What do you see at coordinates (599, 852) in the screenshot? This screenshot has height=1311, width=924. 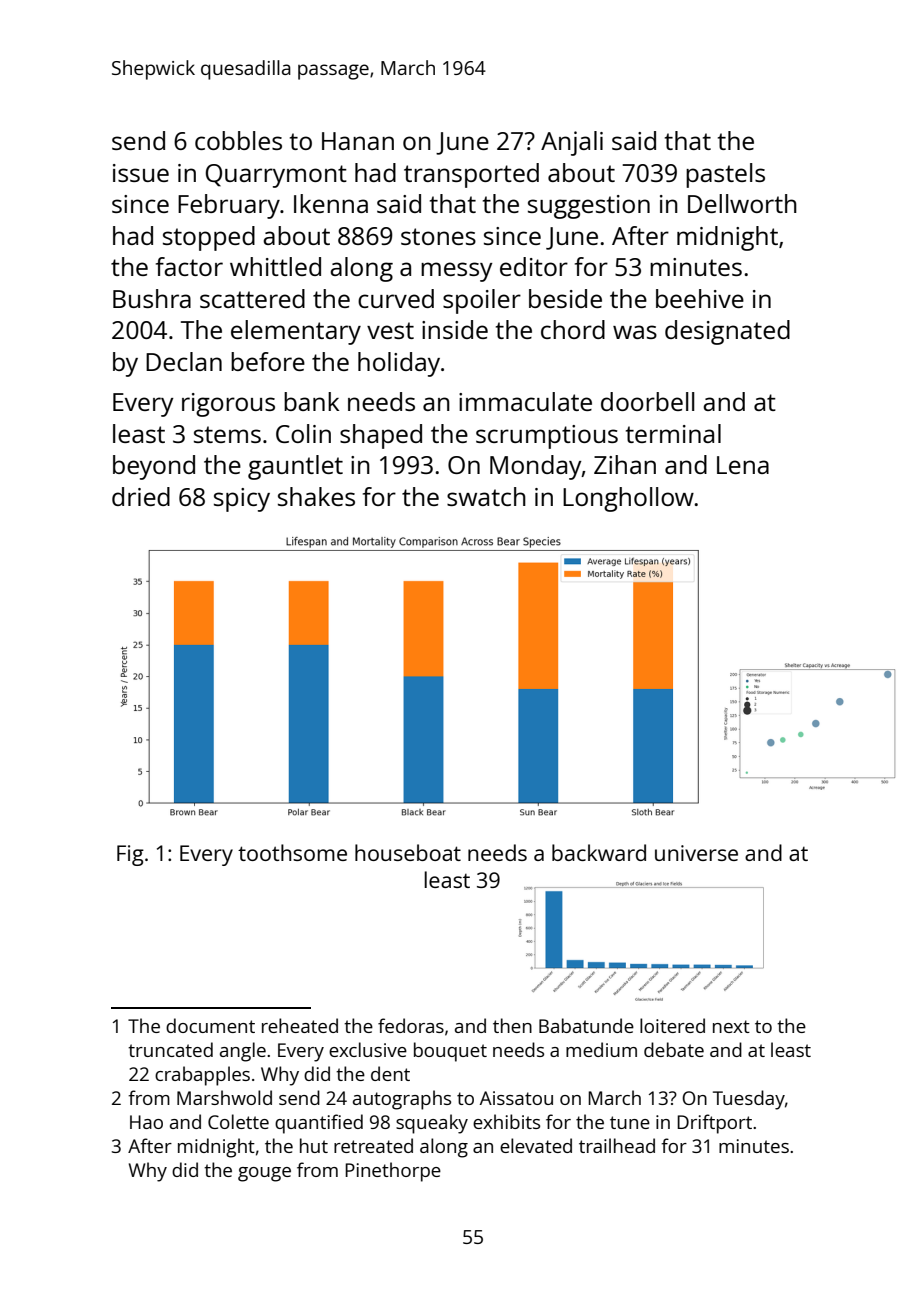 I see `backward` at bounding box center [599, 852].
